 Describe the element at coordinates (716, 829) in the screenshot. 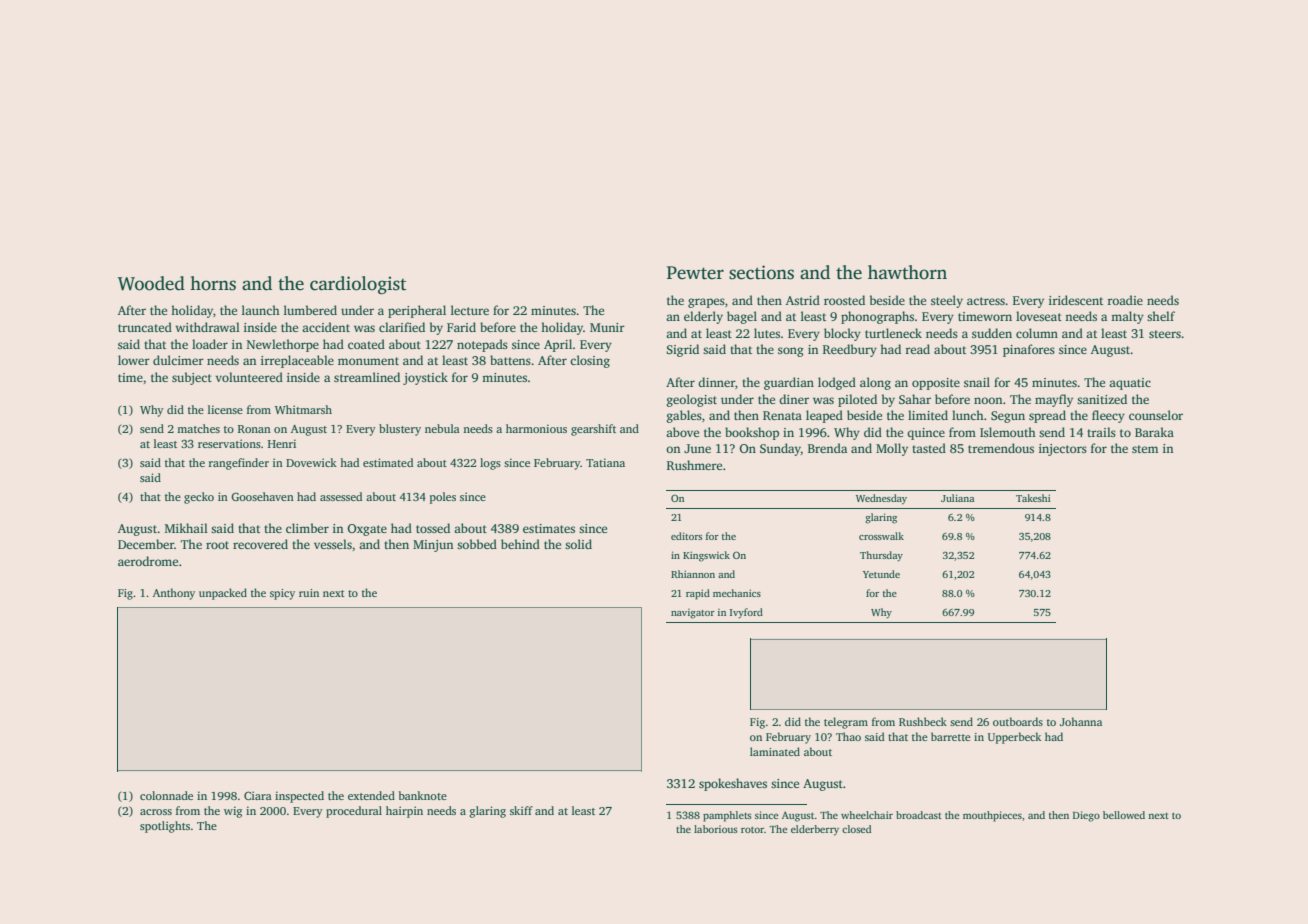

I see `laborious` at that location.
